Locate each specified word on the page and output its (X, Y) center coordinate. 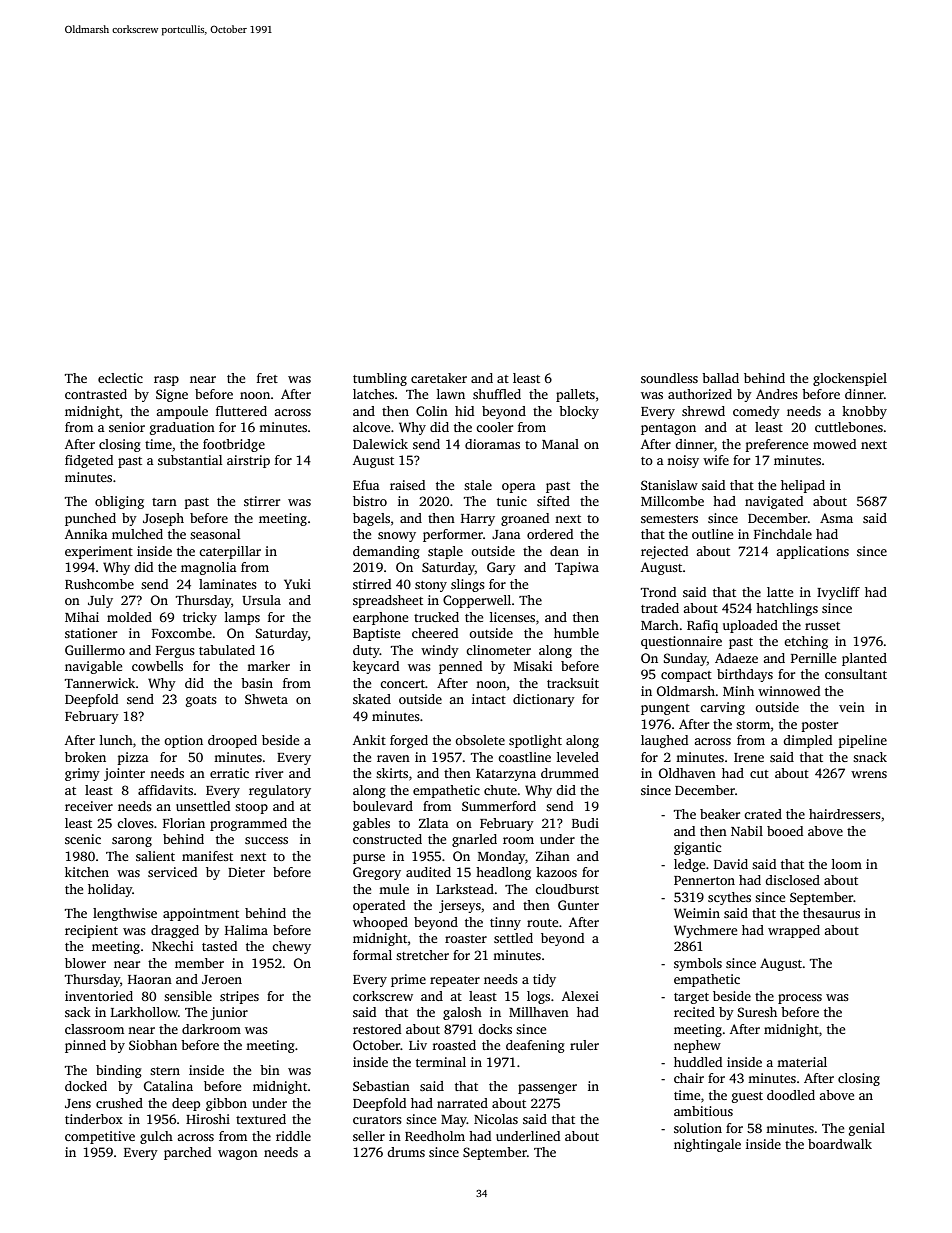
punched (90, 519)
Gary (501, 568)
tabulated (227, 650)
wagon (238, 1155)
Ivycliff (838, 593)
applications (812, 552)
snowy (397, 537)
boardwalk (840, 1144)
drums (406, 1152)
